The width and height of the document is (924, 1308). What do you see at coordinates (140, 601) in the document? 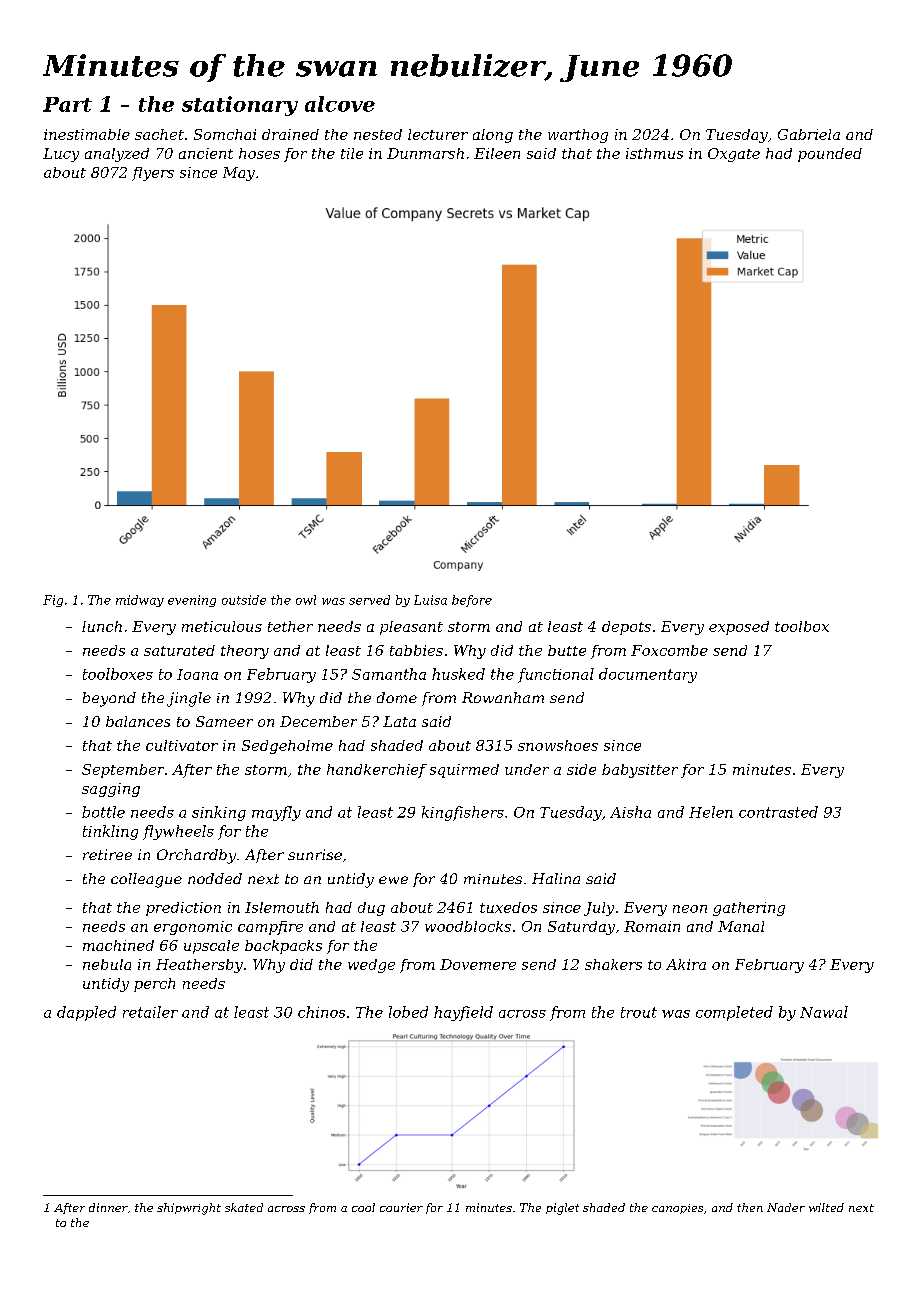
I see `midway` at bounding box center [140, 601].
